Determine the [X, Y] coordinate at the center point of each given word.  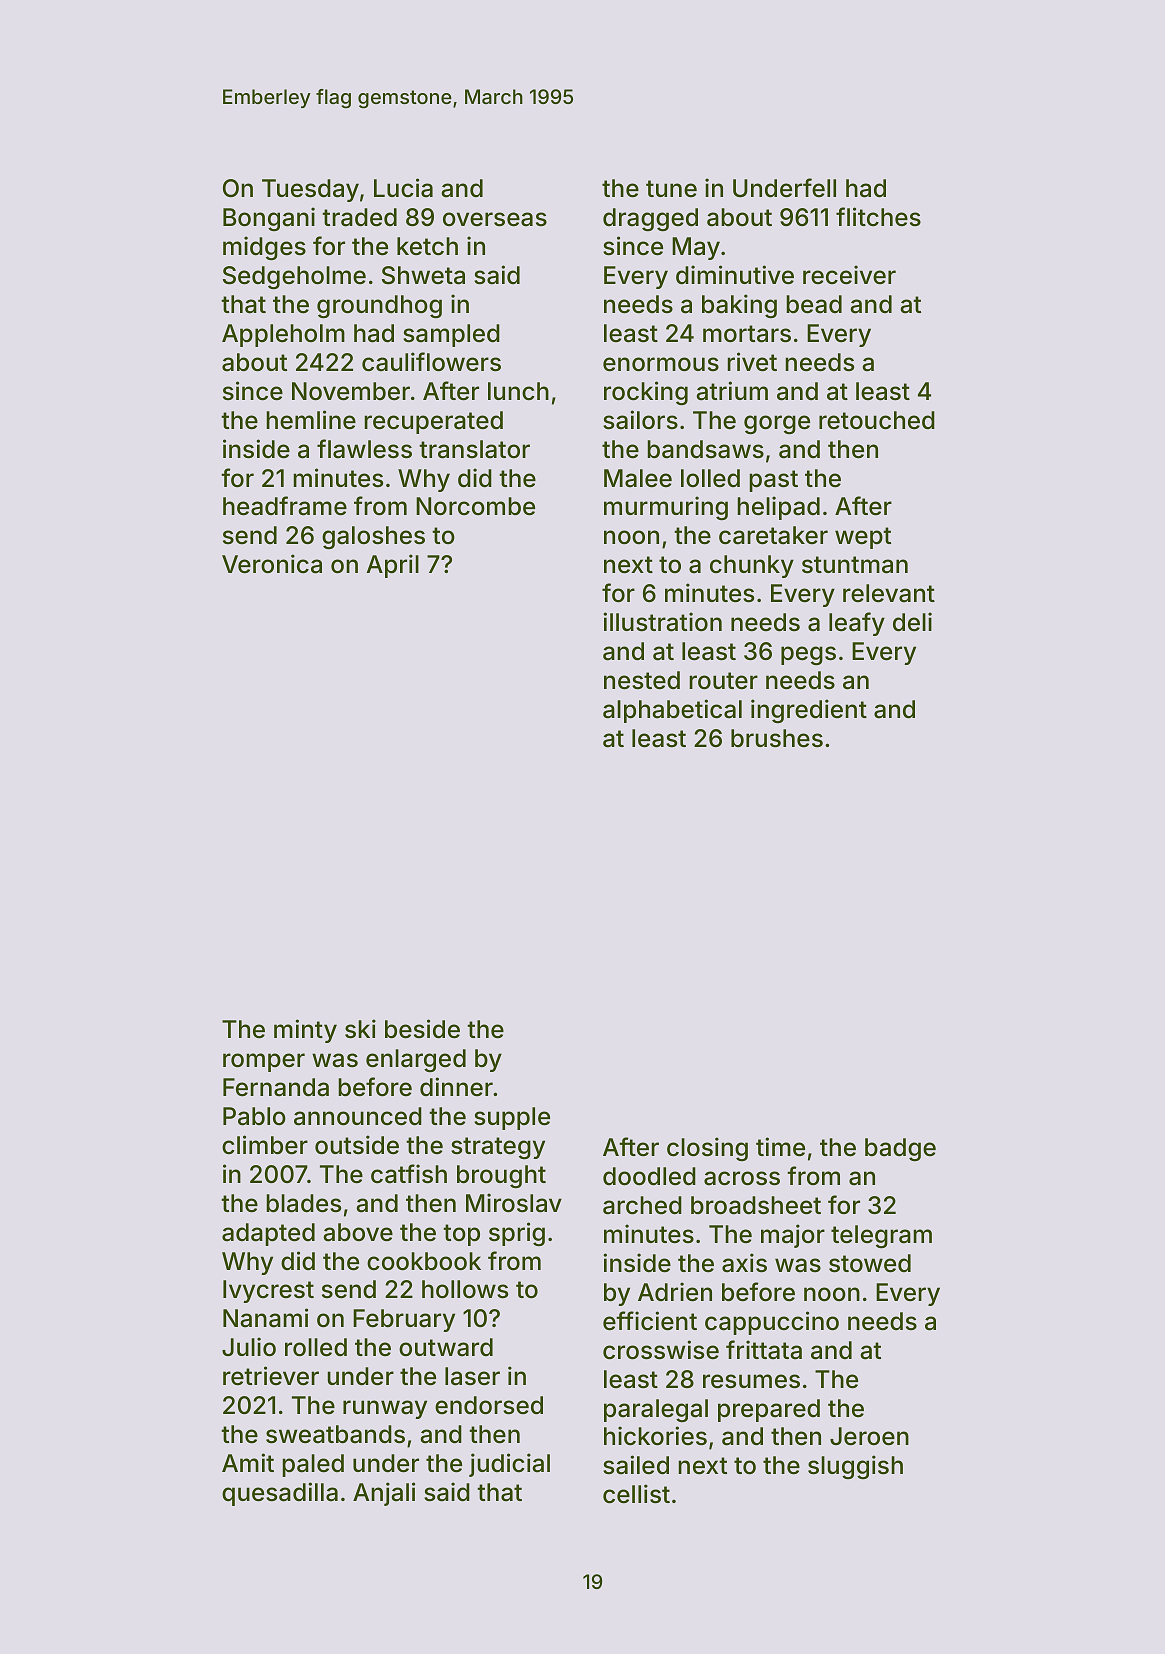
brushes [777, 738]
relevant [889, 593]
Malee [638, 478]
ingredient [809, 711]
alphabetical [672, 711]
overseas [495, 219]
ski [360, 1029]
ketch [427, 246]
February [404, 1320]
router [723, 681]
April [393, 566]
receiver [849, 275]
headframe [285, 506]
